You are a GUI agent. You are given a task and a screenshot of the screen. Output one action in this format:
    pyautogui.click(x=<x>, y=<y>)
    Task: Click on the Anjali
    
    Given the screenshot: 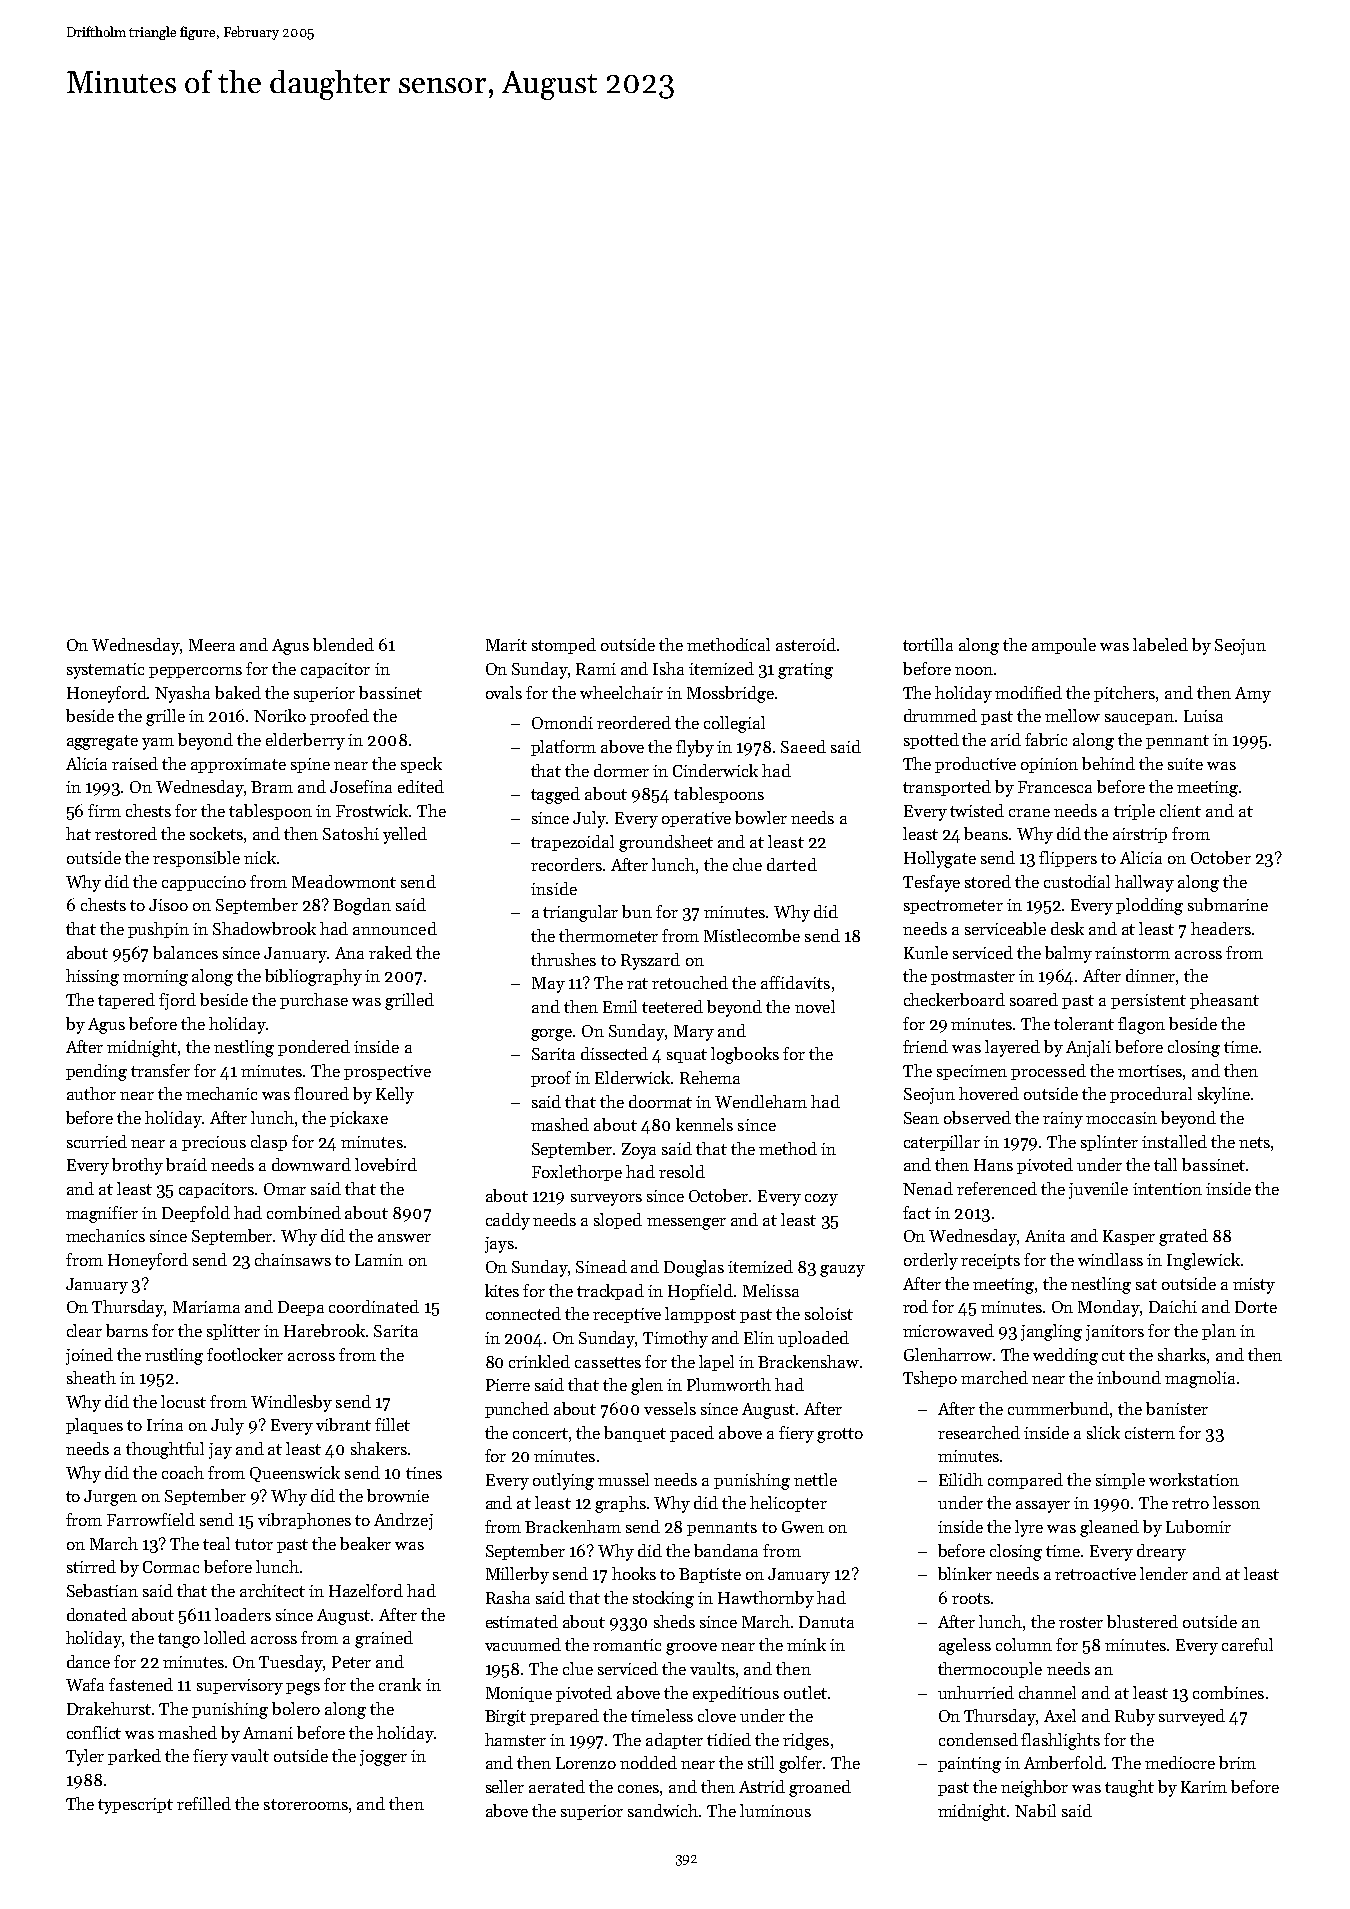 What is the action you would take?
    pyautogui.click(x=1088, y=1048)
